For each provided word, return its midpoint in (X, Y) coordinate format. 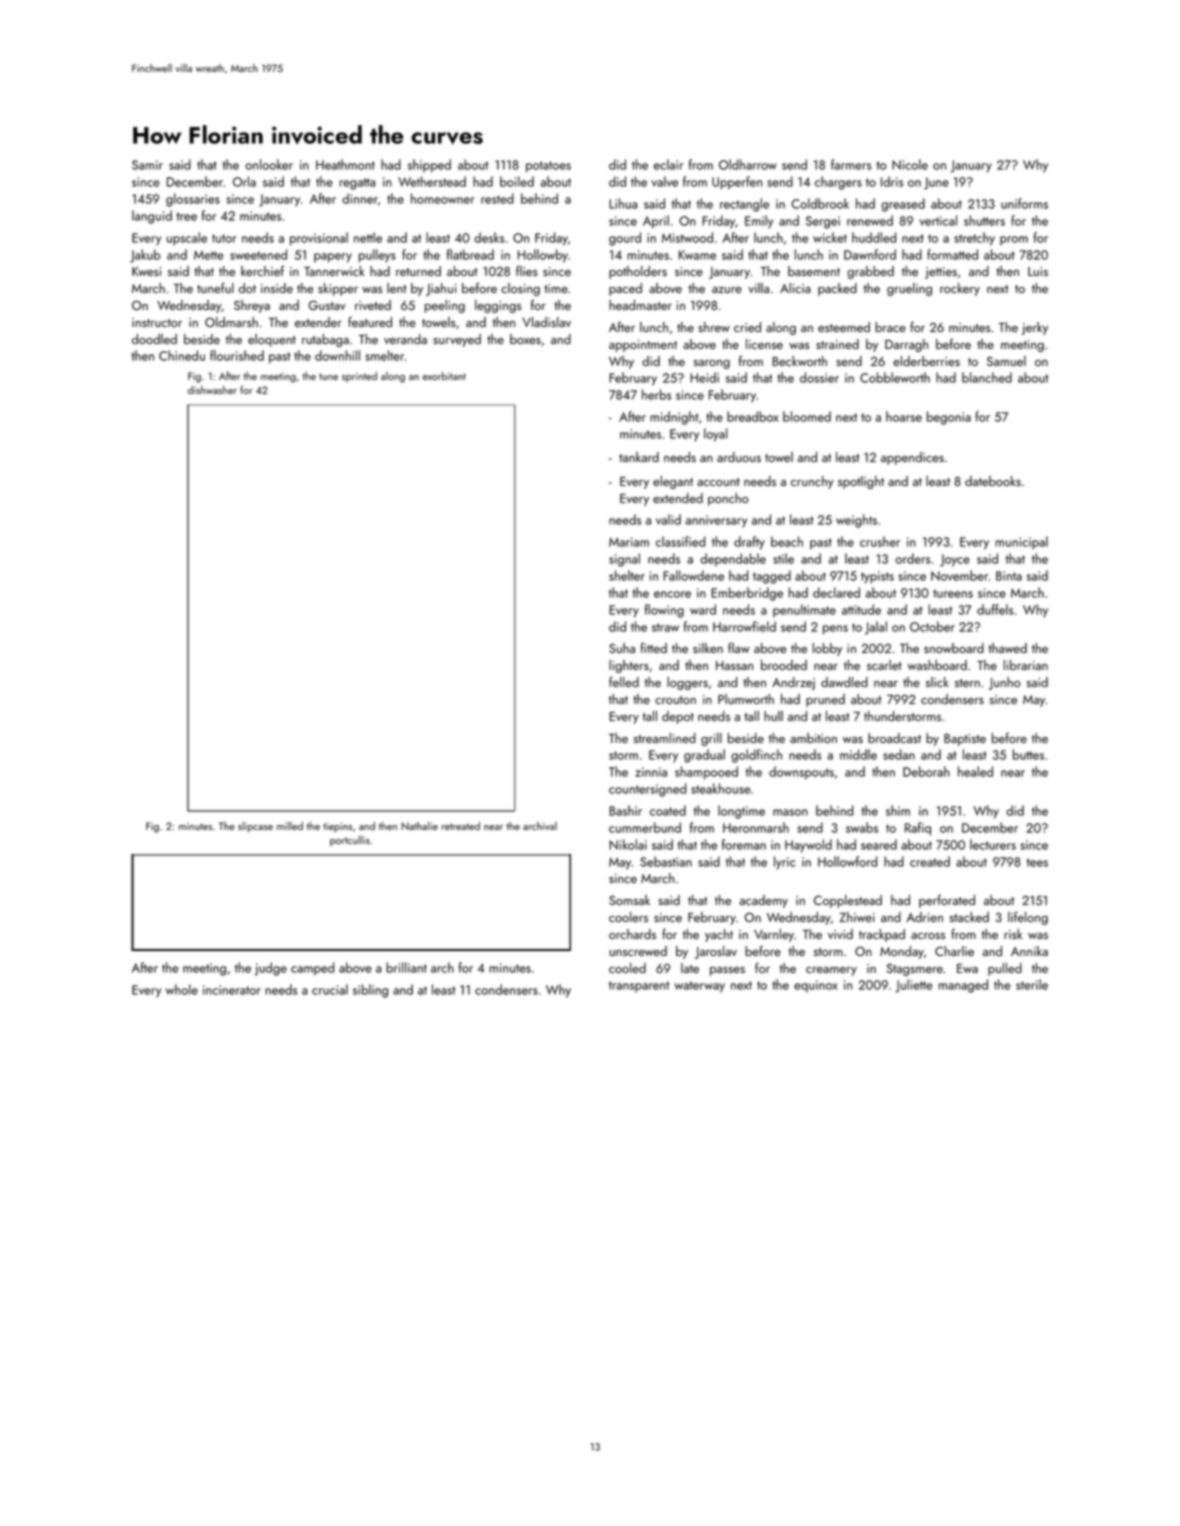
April (656, 222)
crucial (330, 989)
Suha (622, 648)
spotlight (861, 482)
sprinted (359, 377)
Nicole (910, 164)
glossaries (193, 200)
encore (672, 594)
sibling (370, 991)
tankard (639, 457)
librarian (1026, 665)
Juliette (913, 986)
